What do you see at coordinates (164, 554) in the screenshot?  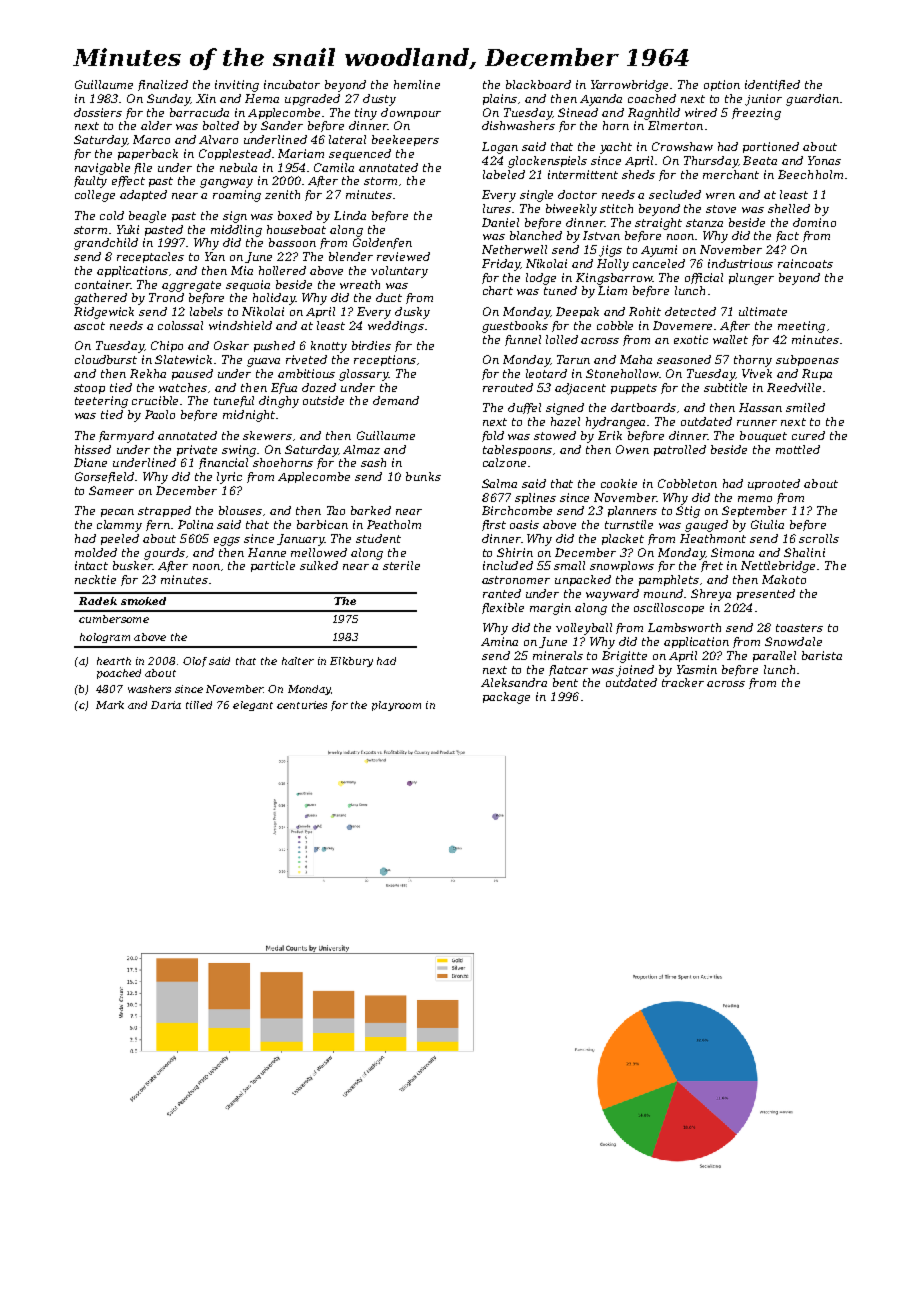 I see `gourds` at bounding box center [164, 554].
